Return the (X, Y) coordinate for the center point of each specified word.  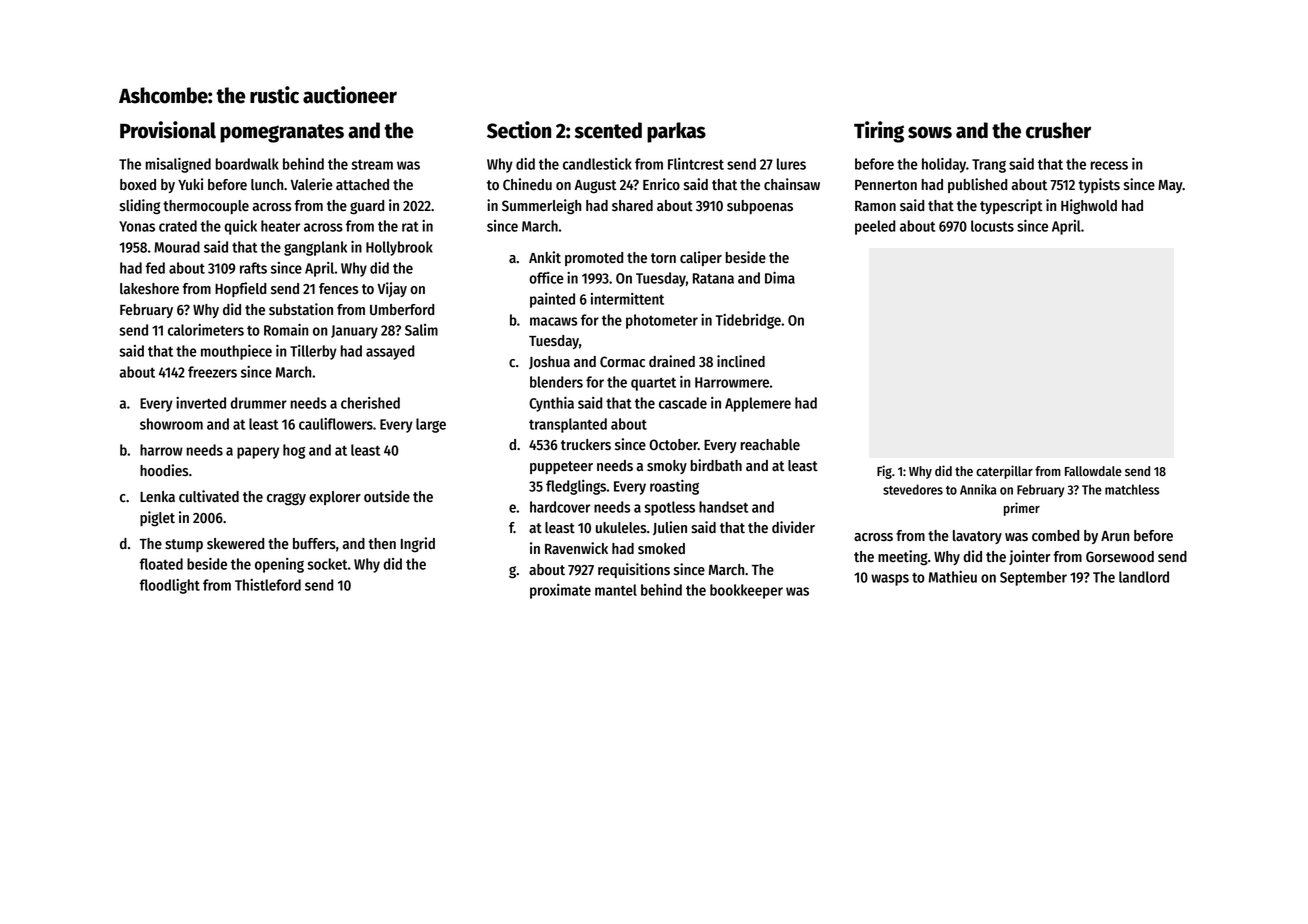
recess (1109, 165)
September (1033, 578)
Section (519, 130)
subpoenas (760, 207)
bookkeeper (746, 591)
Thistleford (268, 585)
